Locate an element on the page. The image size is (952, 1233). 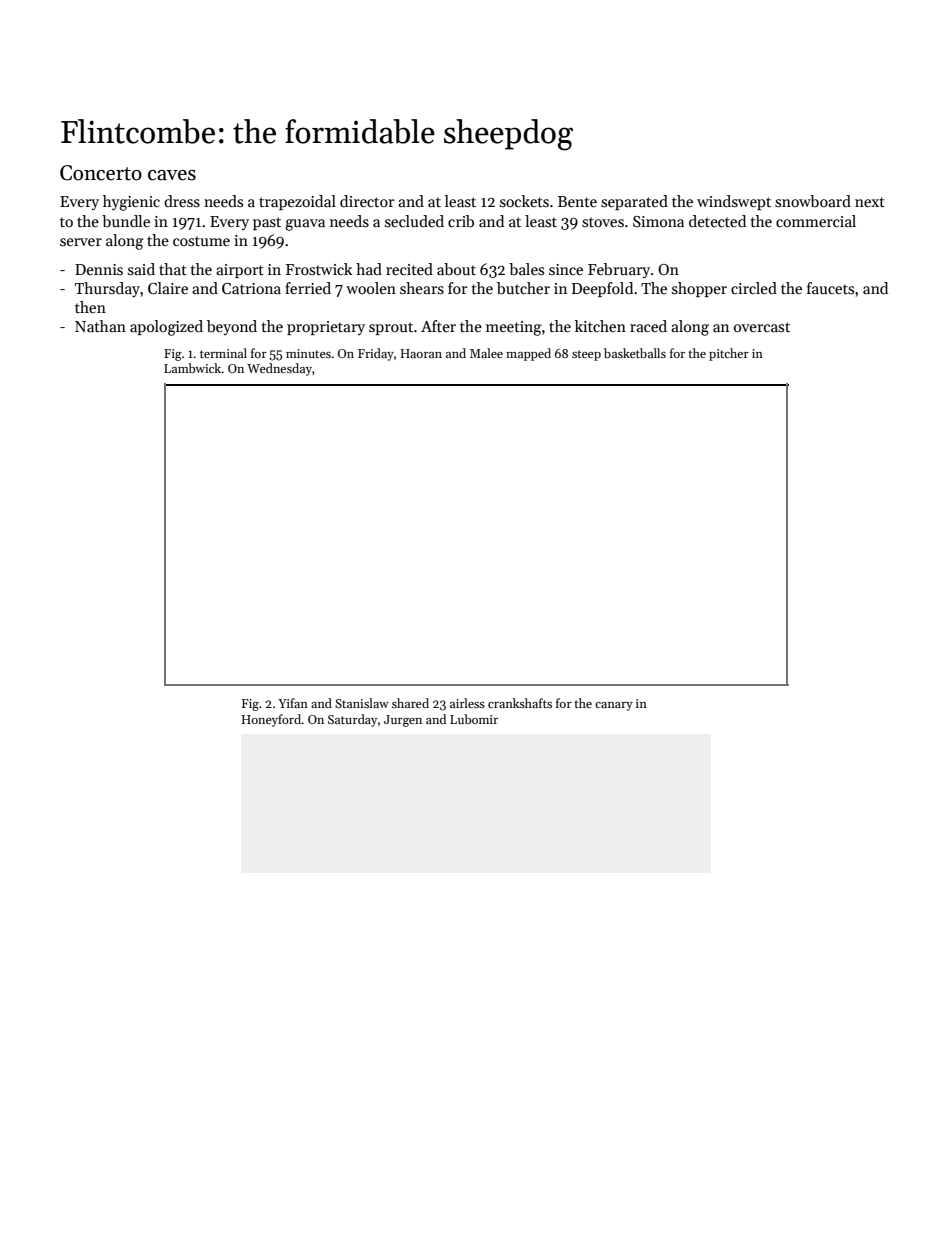
crankshafts is located at coordinates (520, 703).
